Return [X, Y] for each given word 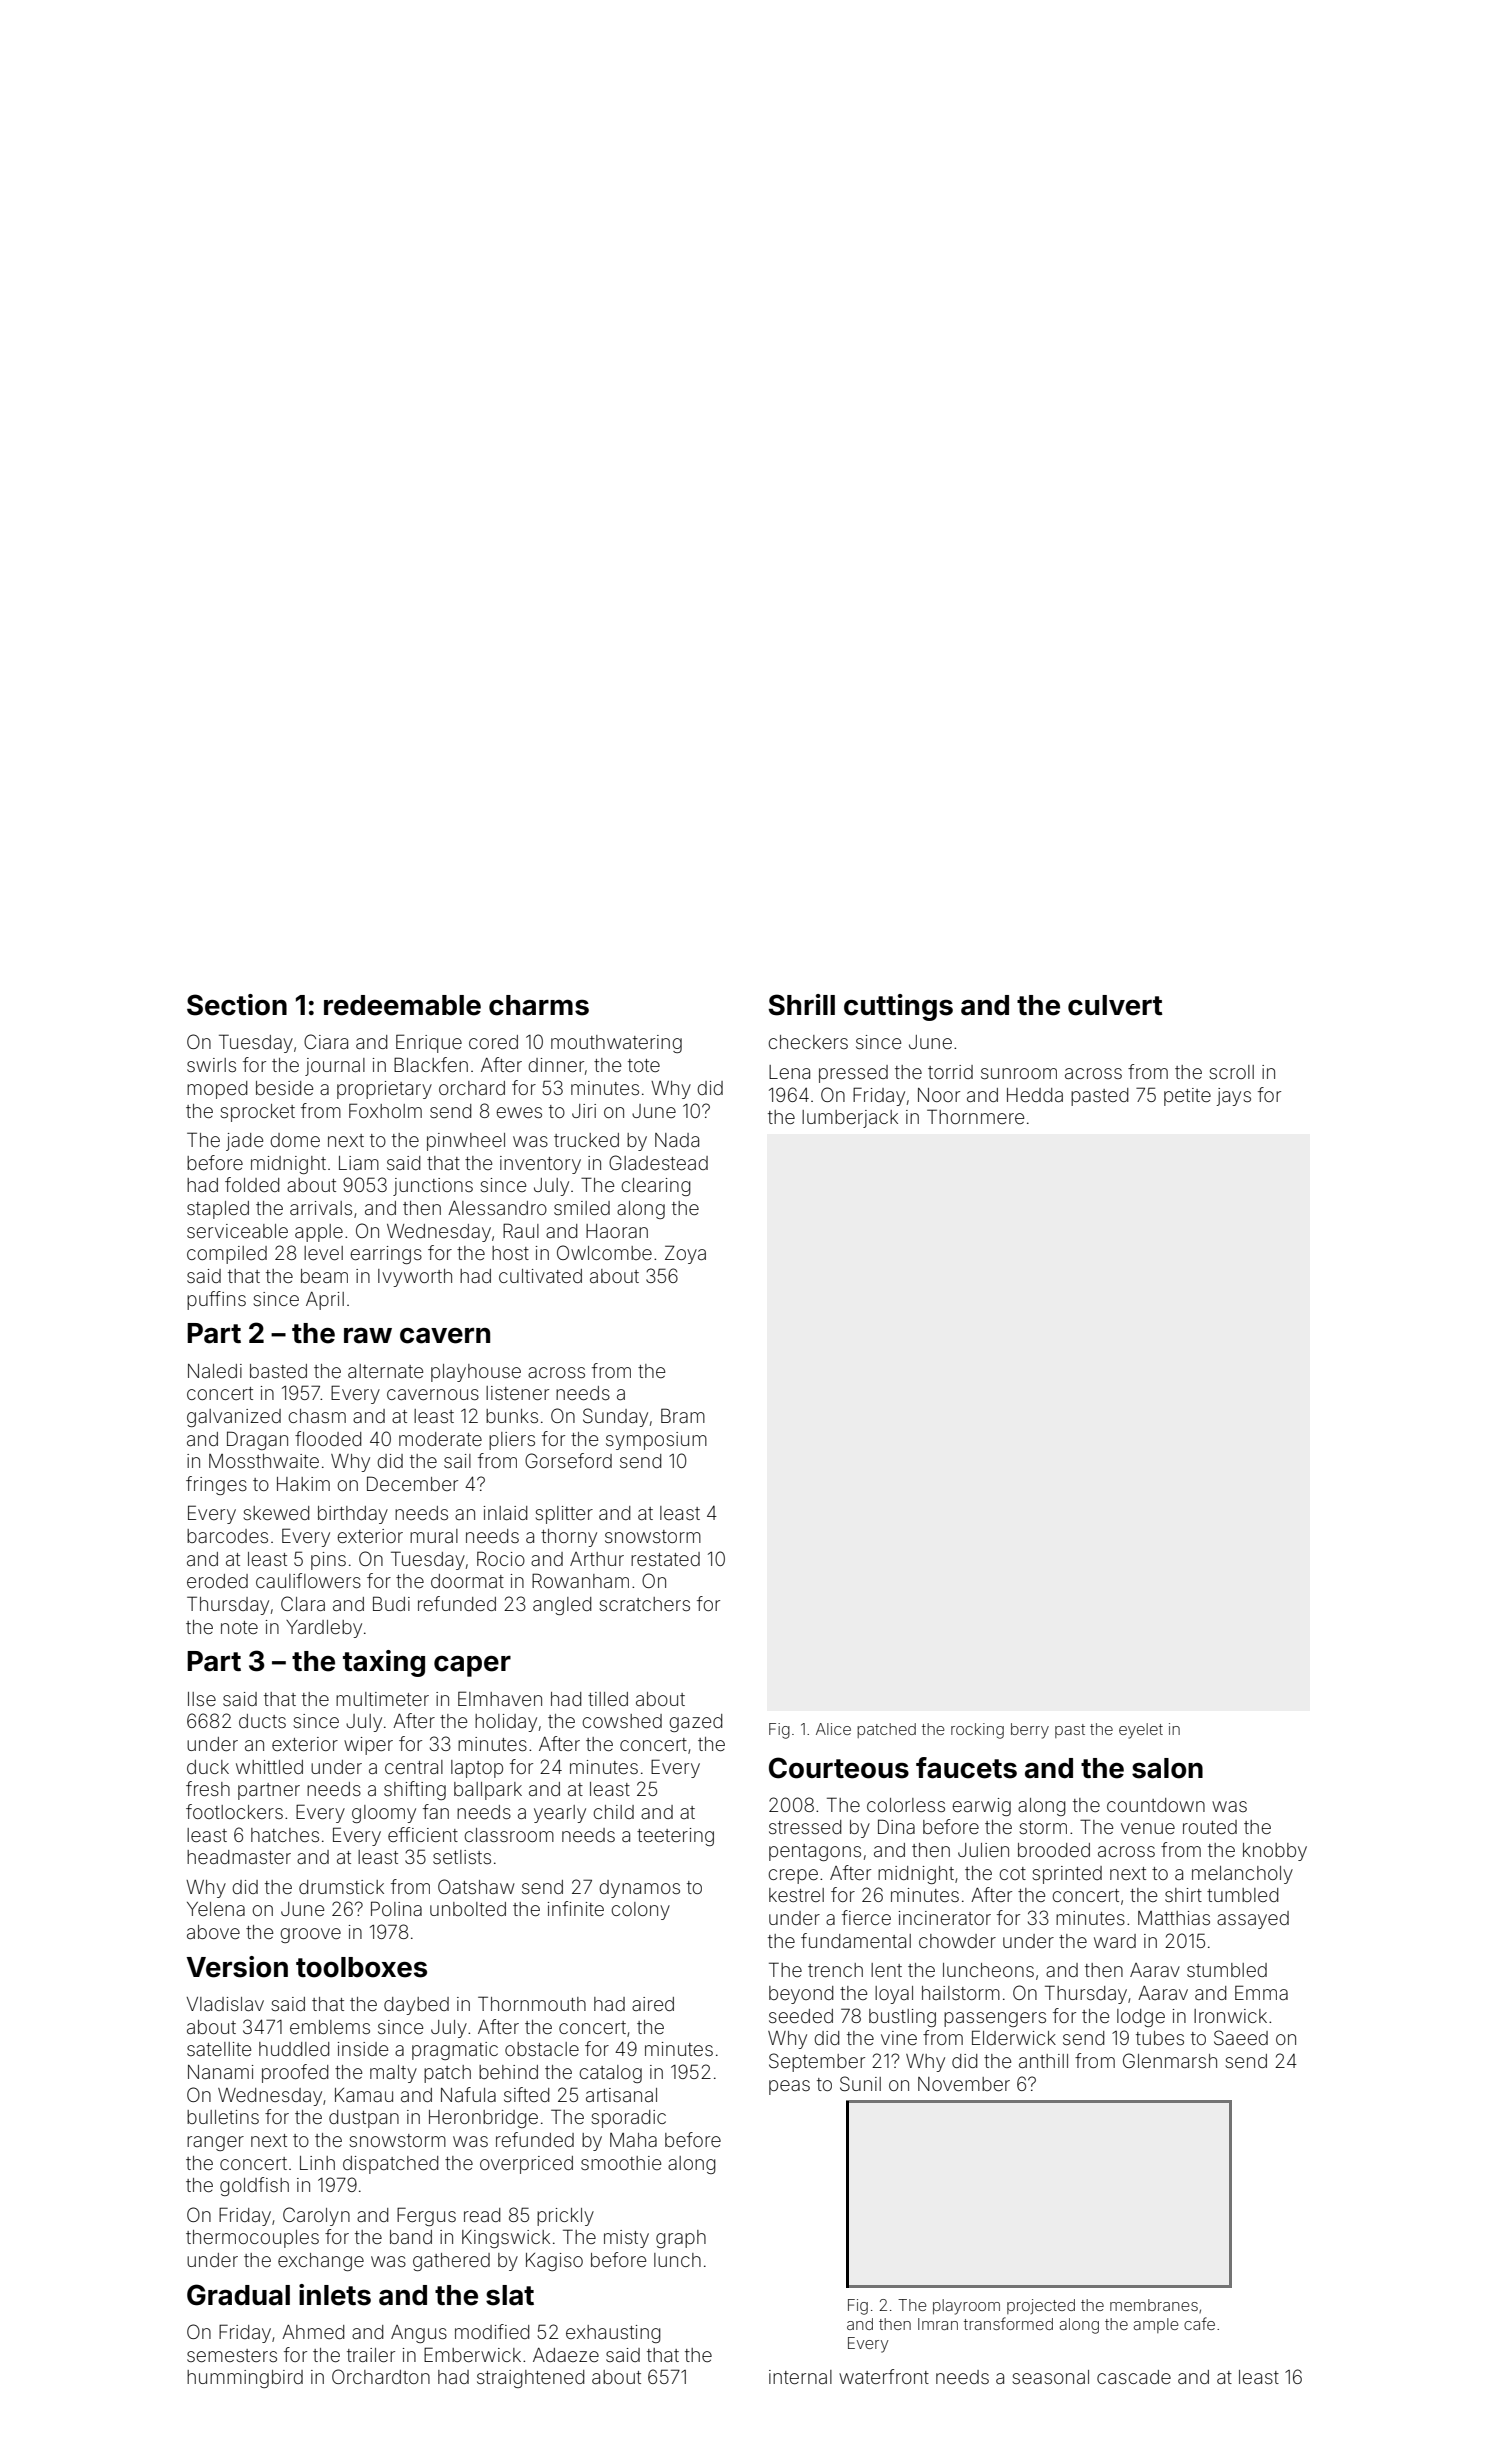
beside [284, 1088]
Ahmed [313, 2332]
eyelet [1141, 1731]
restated [665, 1559]
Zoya [685, 1254]
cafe [1199, 2323]
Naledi [215, 1371]
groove [310, 1935]
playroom [966, 2307]
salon [1167, 1768]
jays [1233, 1097]
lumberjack [850, 1119]
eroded [217, 1581]
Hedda [1035, 1095]
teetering [675, 1837]
